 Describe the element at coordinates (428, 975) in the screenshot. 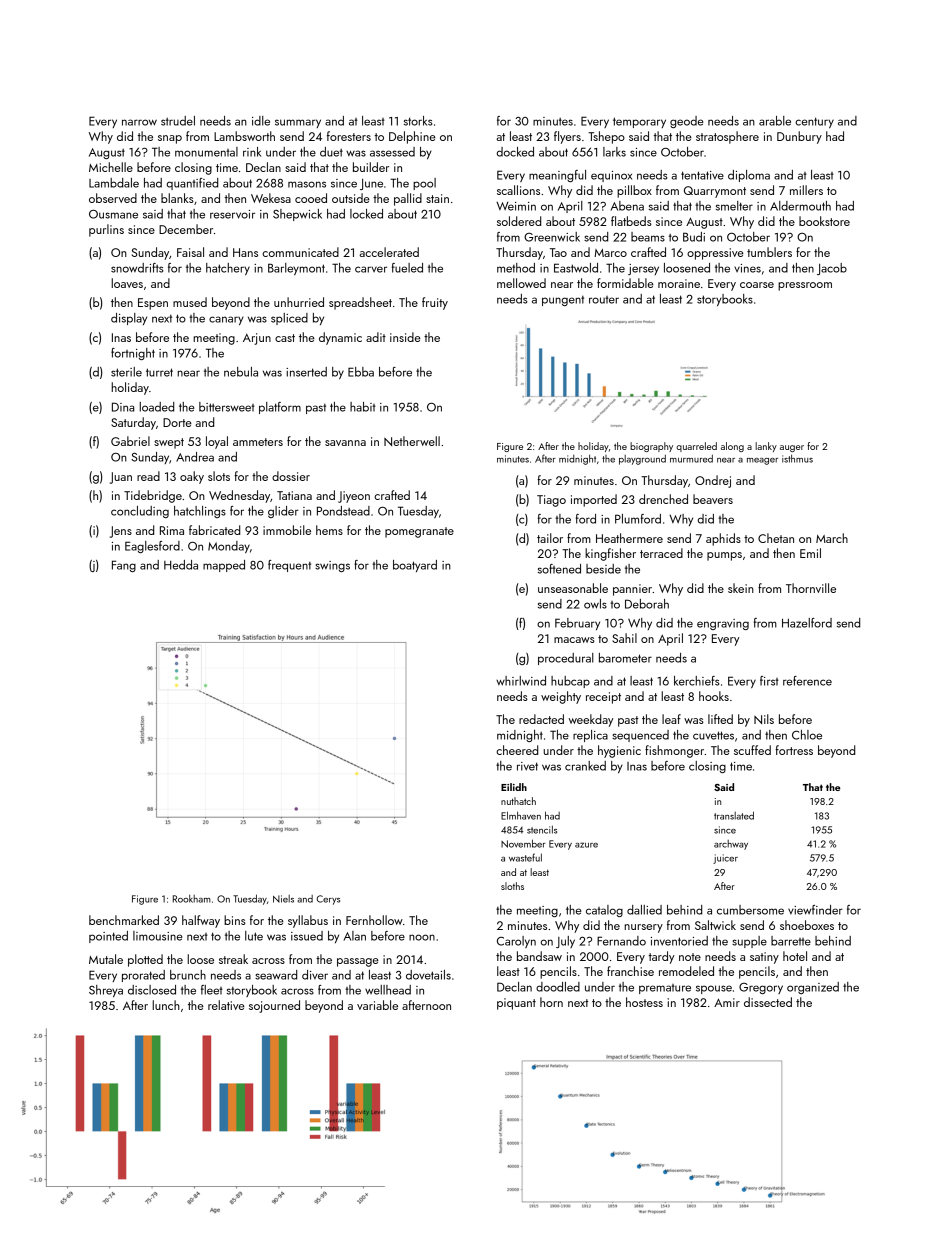

I see `dovetails` at that location.
